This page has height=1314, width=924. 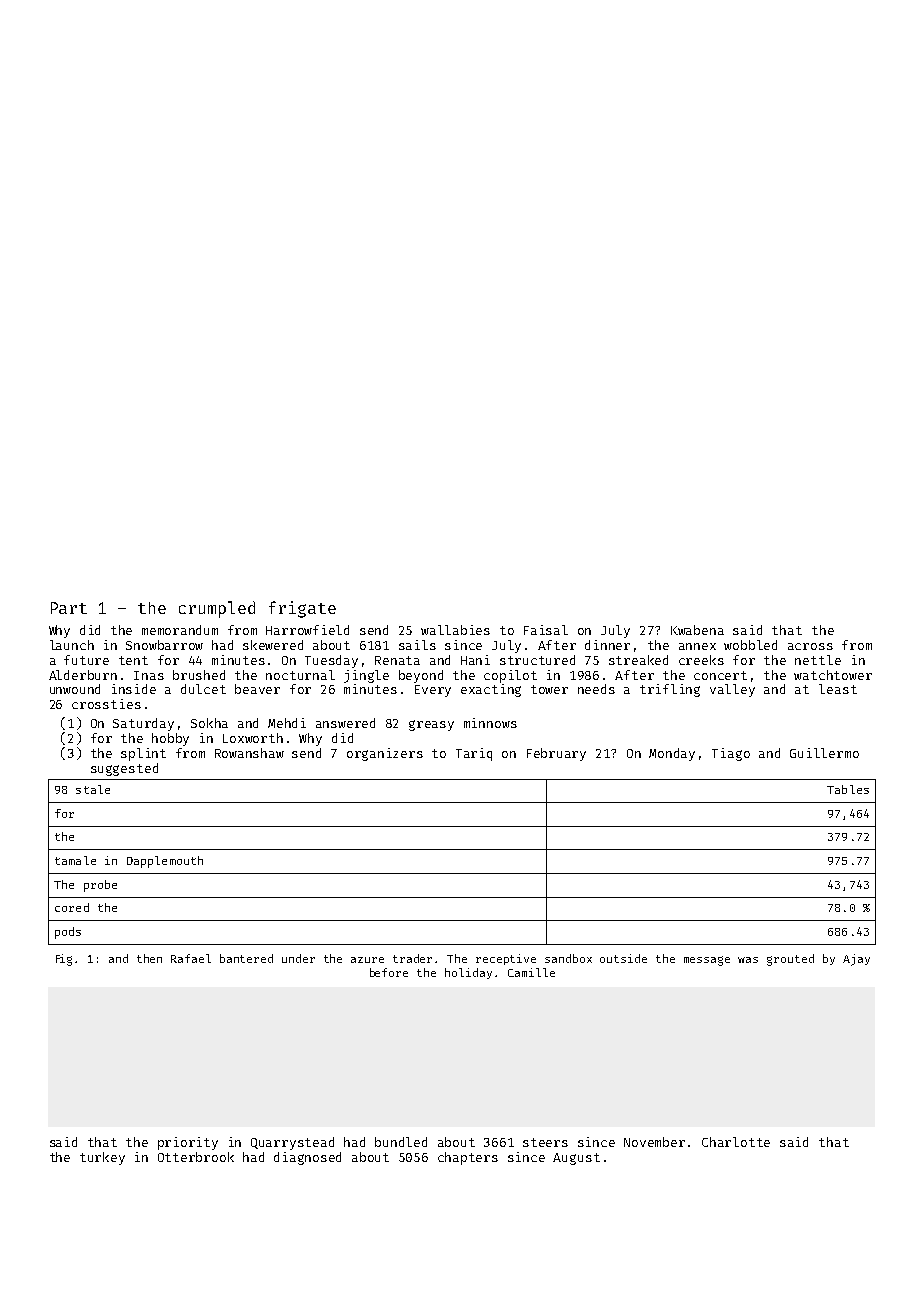 What do you see at coordinates (401, 1142) in the page?
I see `bundled` at bounding box center [401, 1142].
